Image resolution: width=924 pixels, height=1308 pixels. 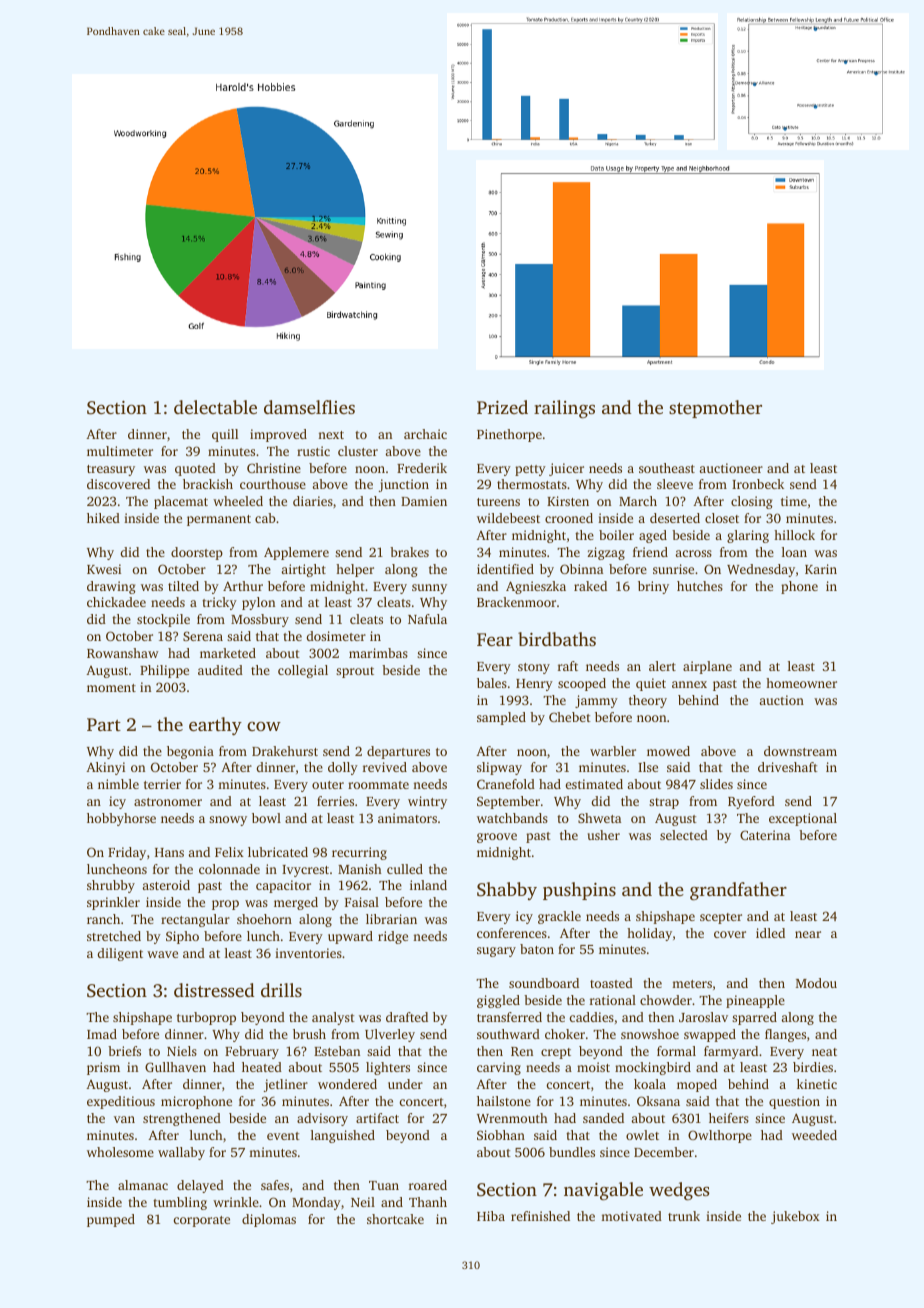 What do you see at coordinates (700, 586) in the page?
I see `hutches` at bounding box center [700, 586].
